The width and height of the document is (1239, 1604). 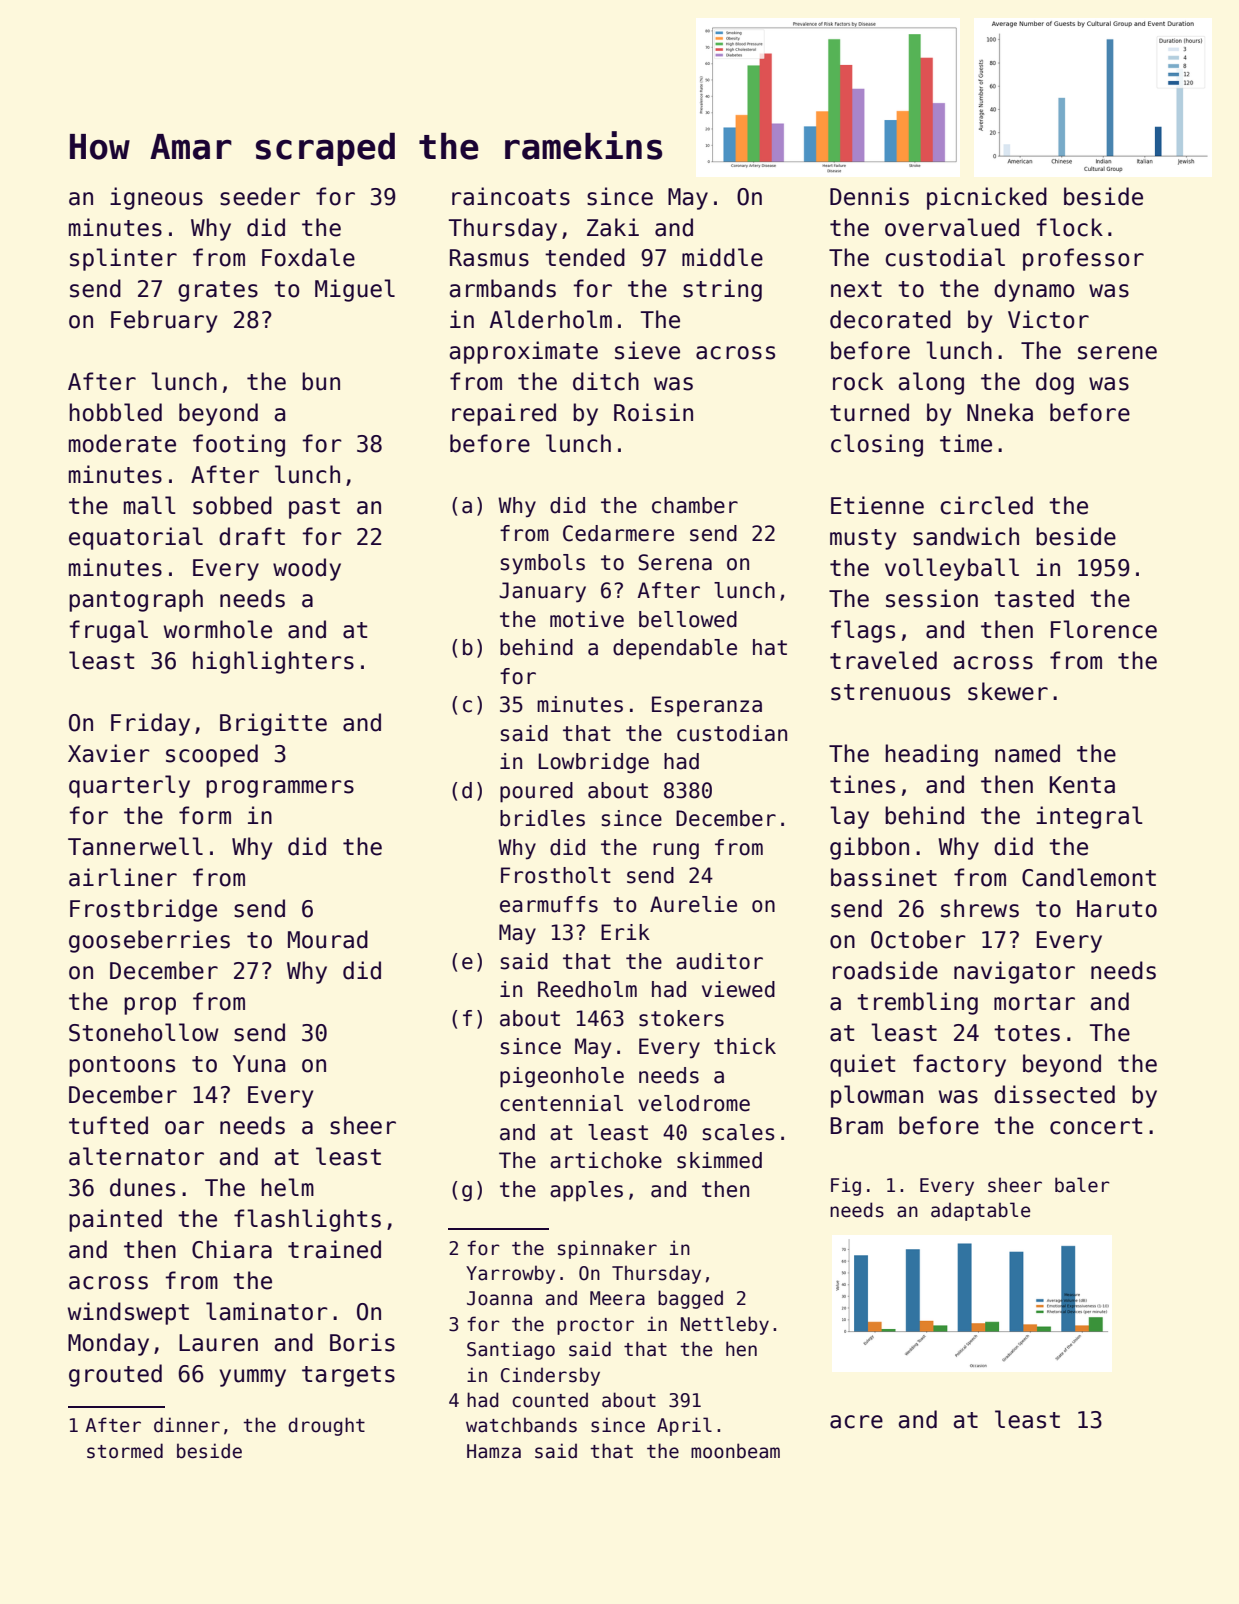 What do you see at coordinates (511, 196) in the document?
I see `raincoats` at bounding box center [511, 196].
